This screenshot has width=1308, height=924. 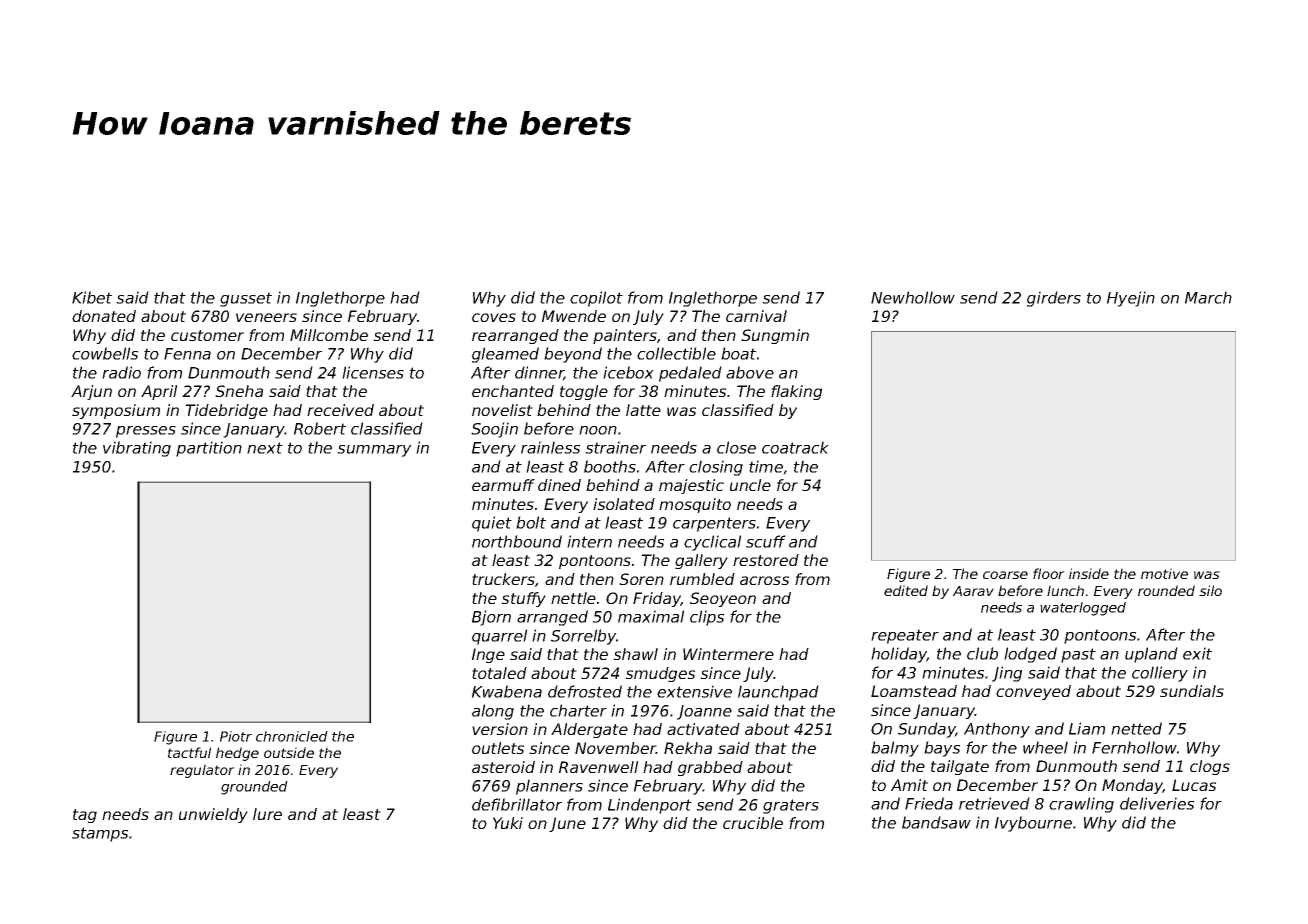 I want to click on Yuki, so click(x=508, y=823).
